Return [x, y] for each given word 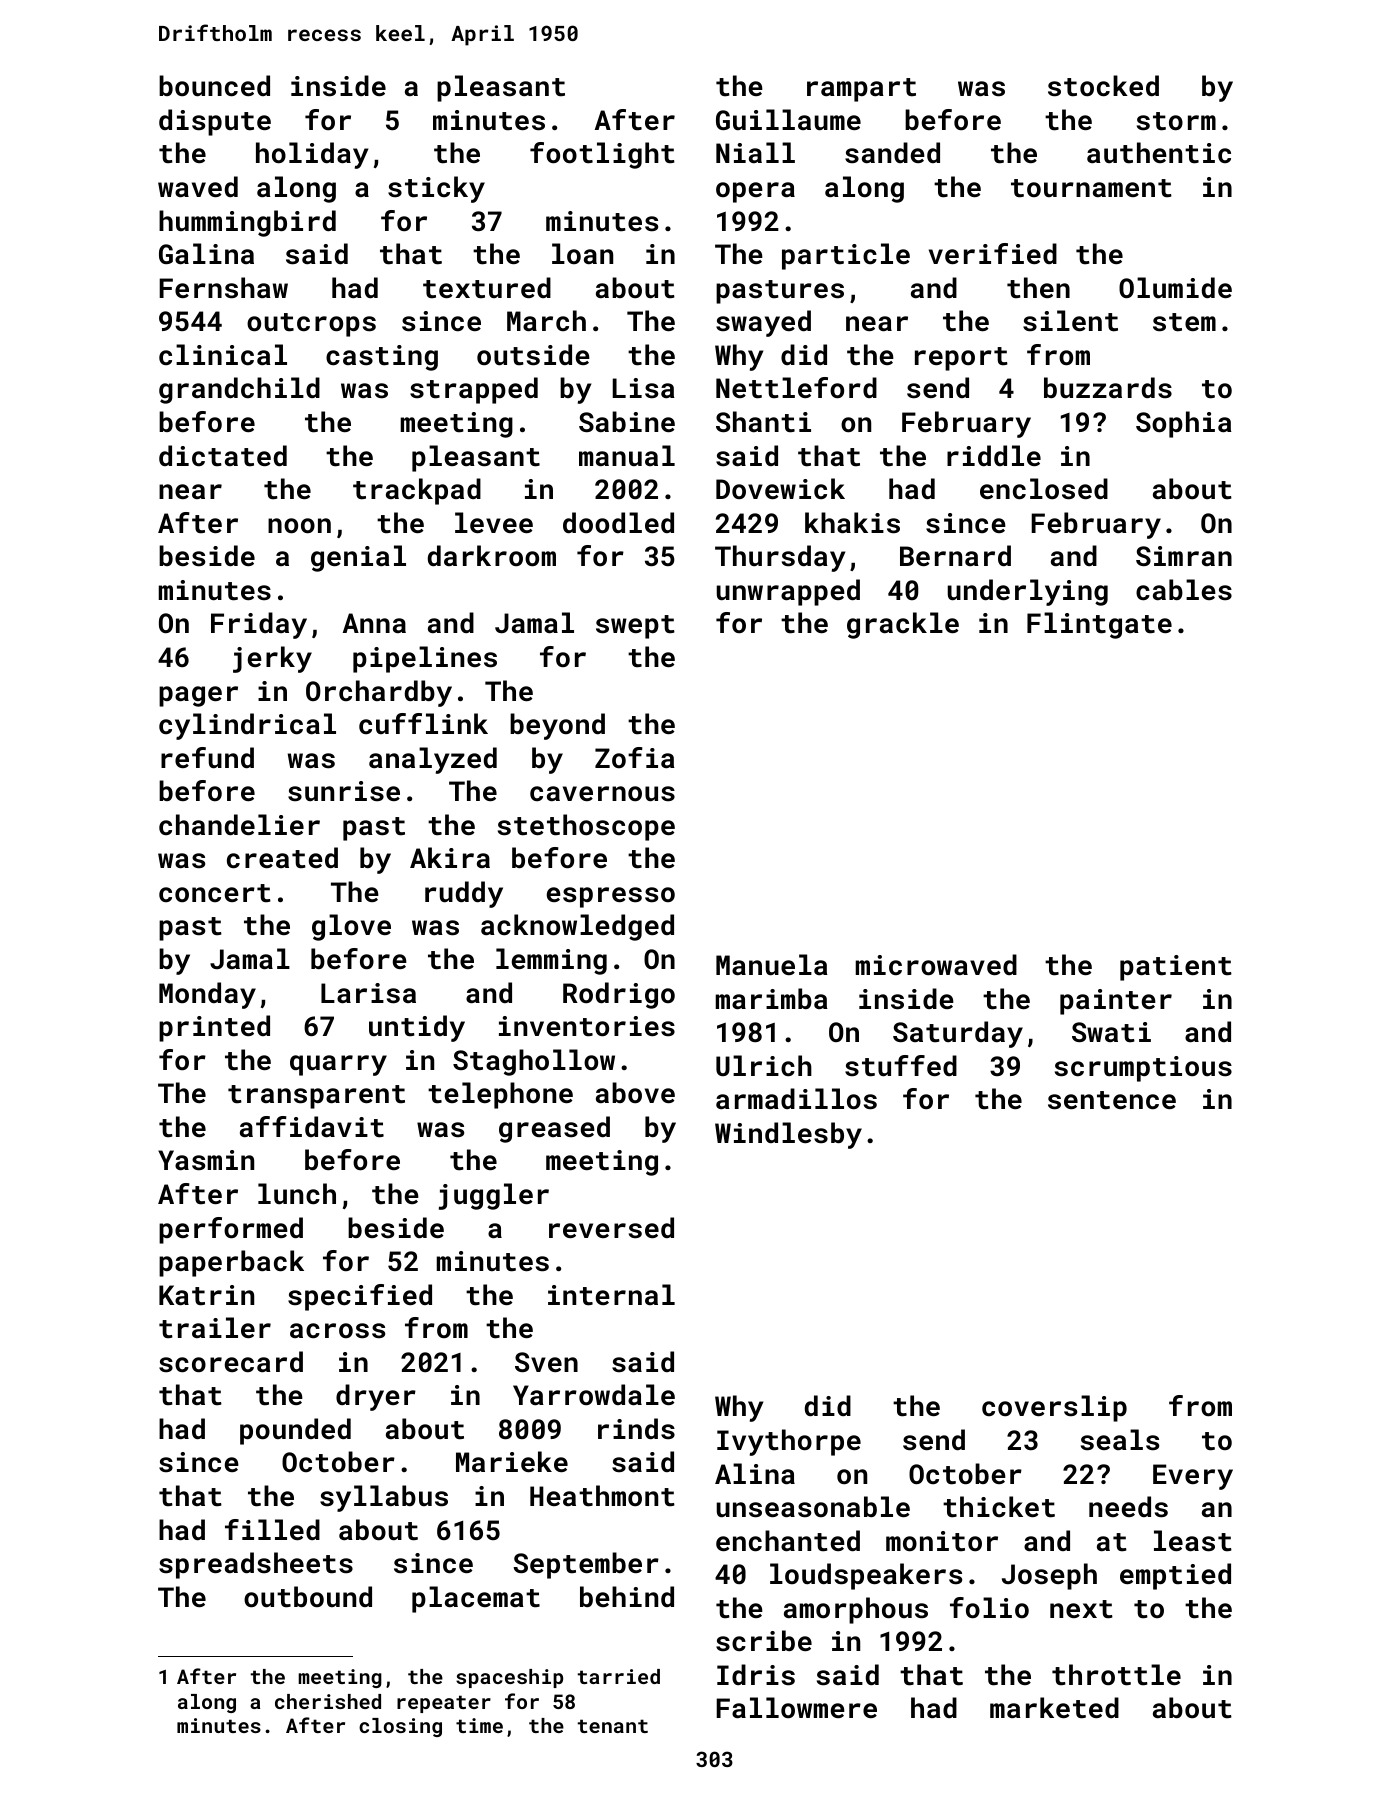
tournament [1091, 188]
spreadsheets [256, 1565]
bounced [214, 86]
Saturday [958, 1034]
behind [627, 1596]
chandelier [239, 824]
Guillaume [788, 120]
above [635, 1093]
